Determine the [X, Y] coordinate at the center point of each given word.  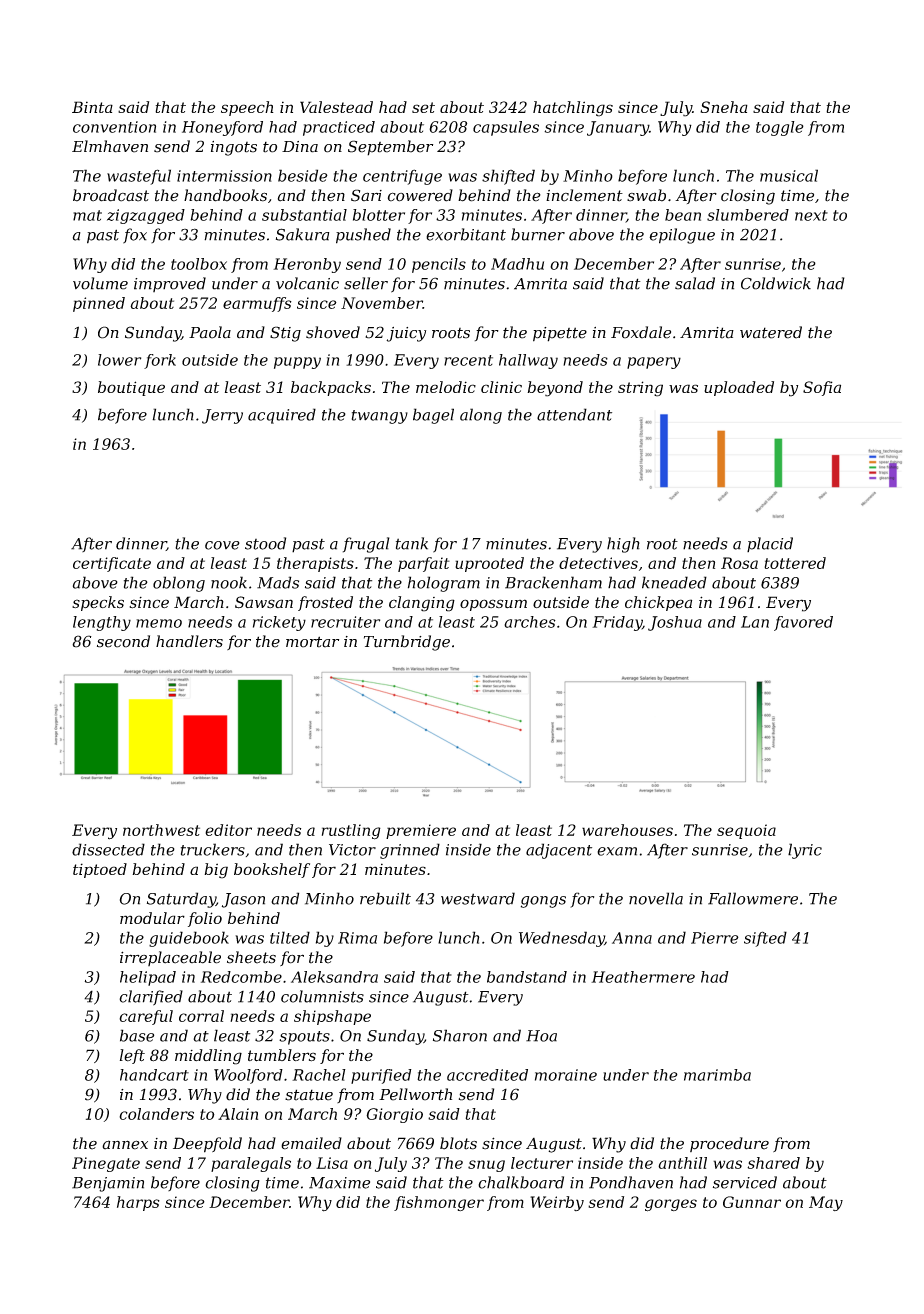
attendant [574, 414]
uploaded [739, 388]
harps [138, 1203]
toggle [780, 128]
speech [247, 108]
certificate [112, 564]
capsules [506, 128]
